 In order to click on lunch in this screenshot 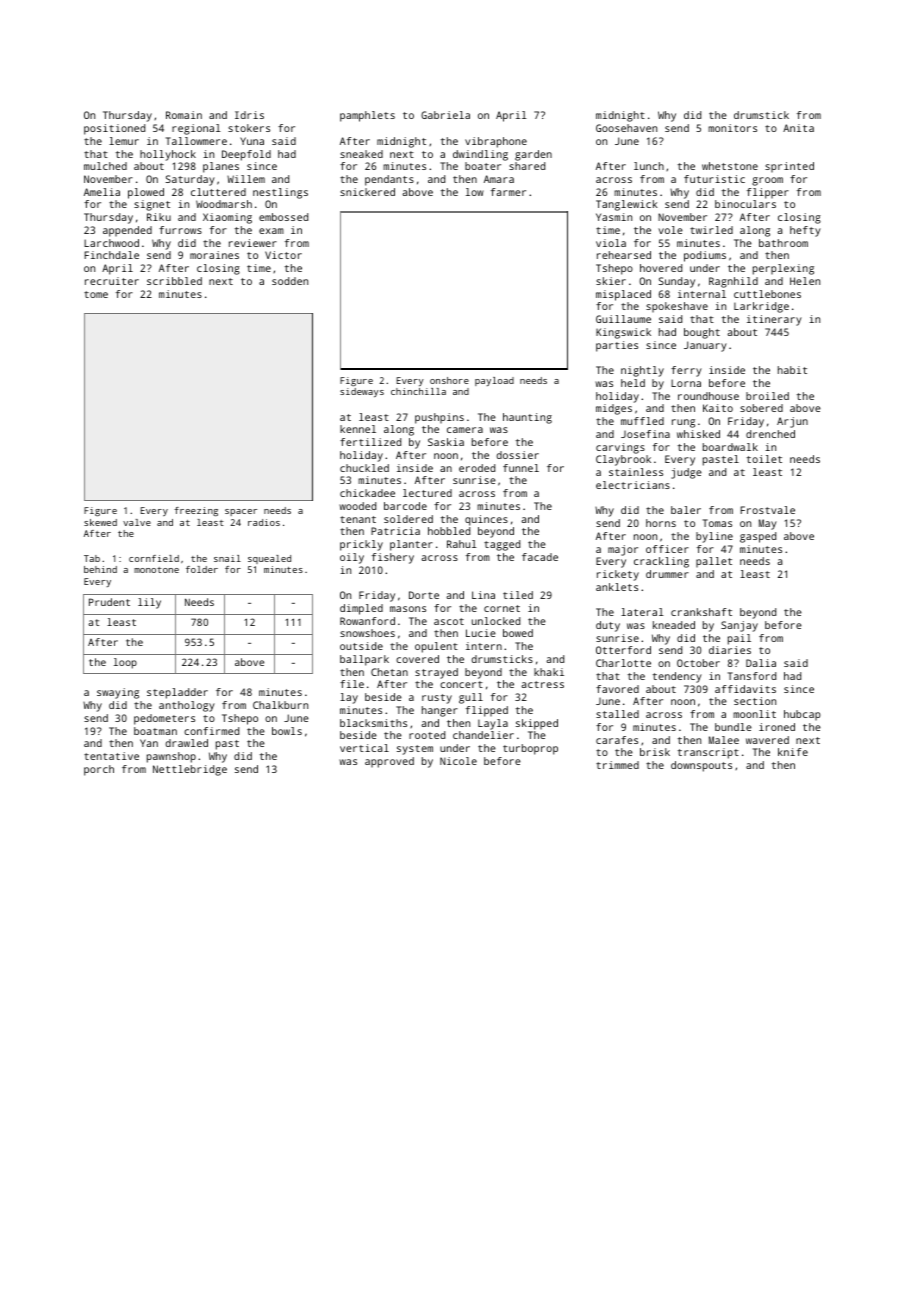, I will do `click(649, 166)`.
